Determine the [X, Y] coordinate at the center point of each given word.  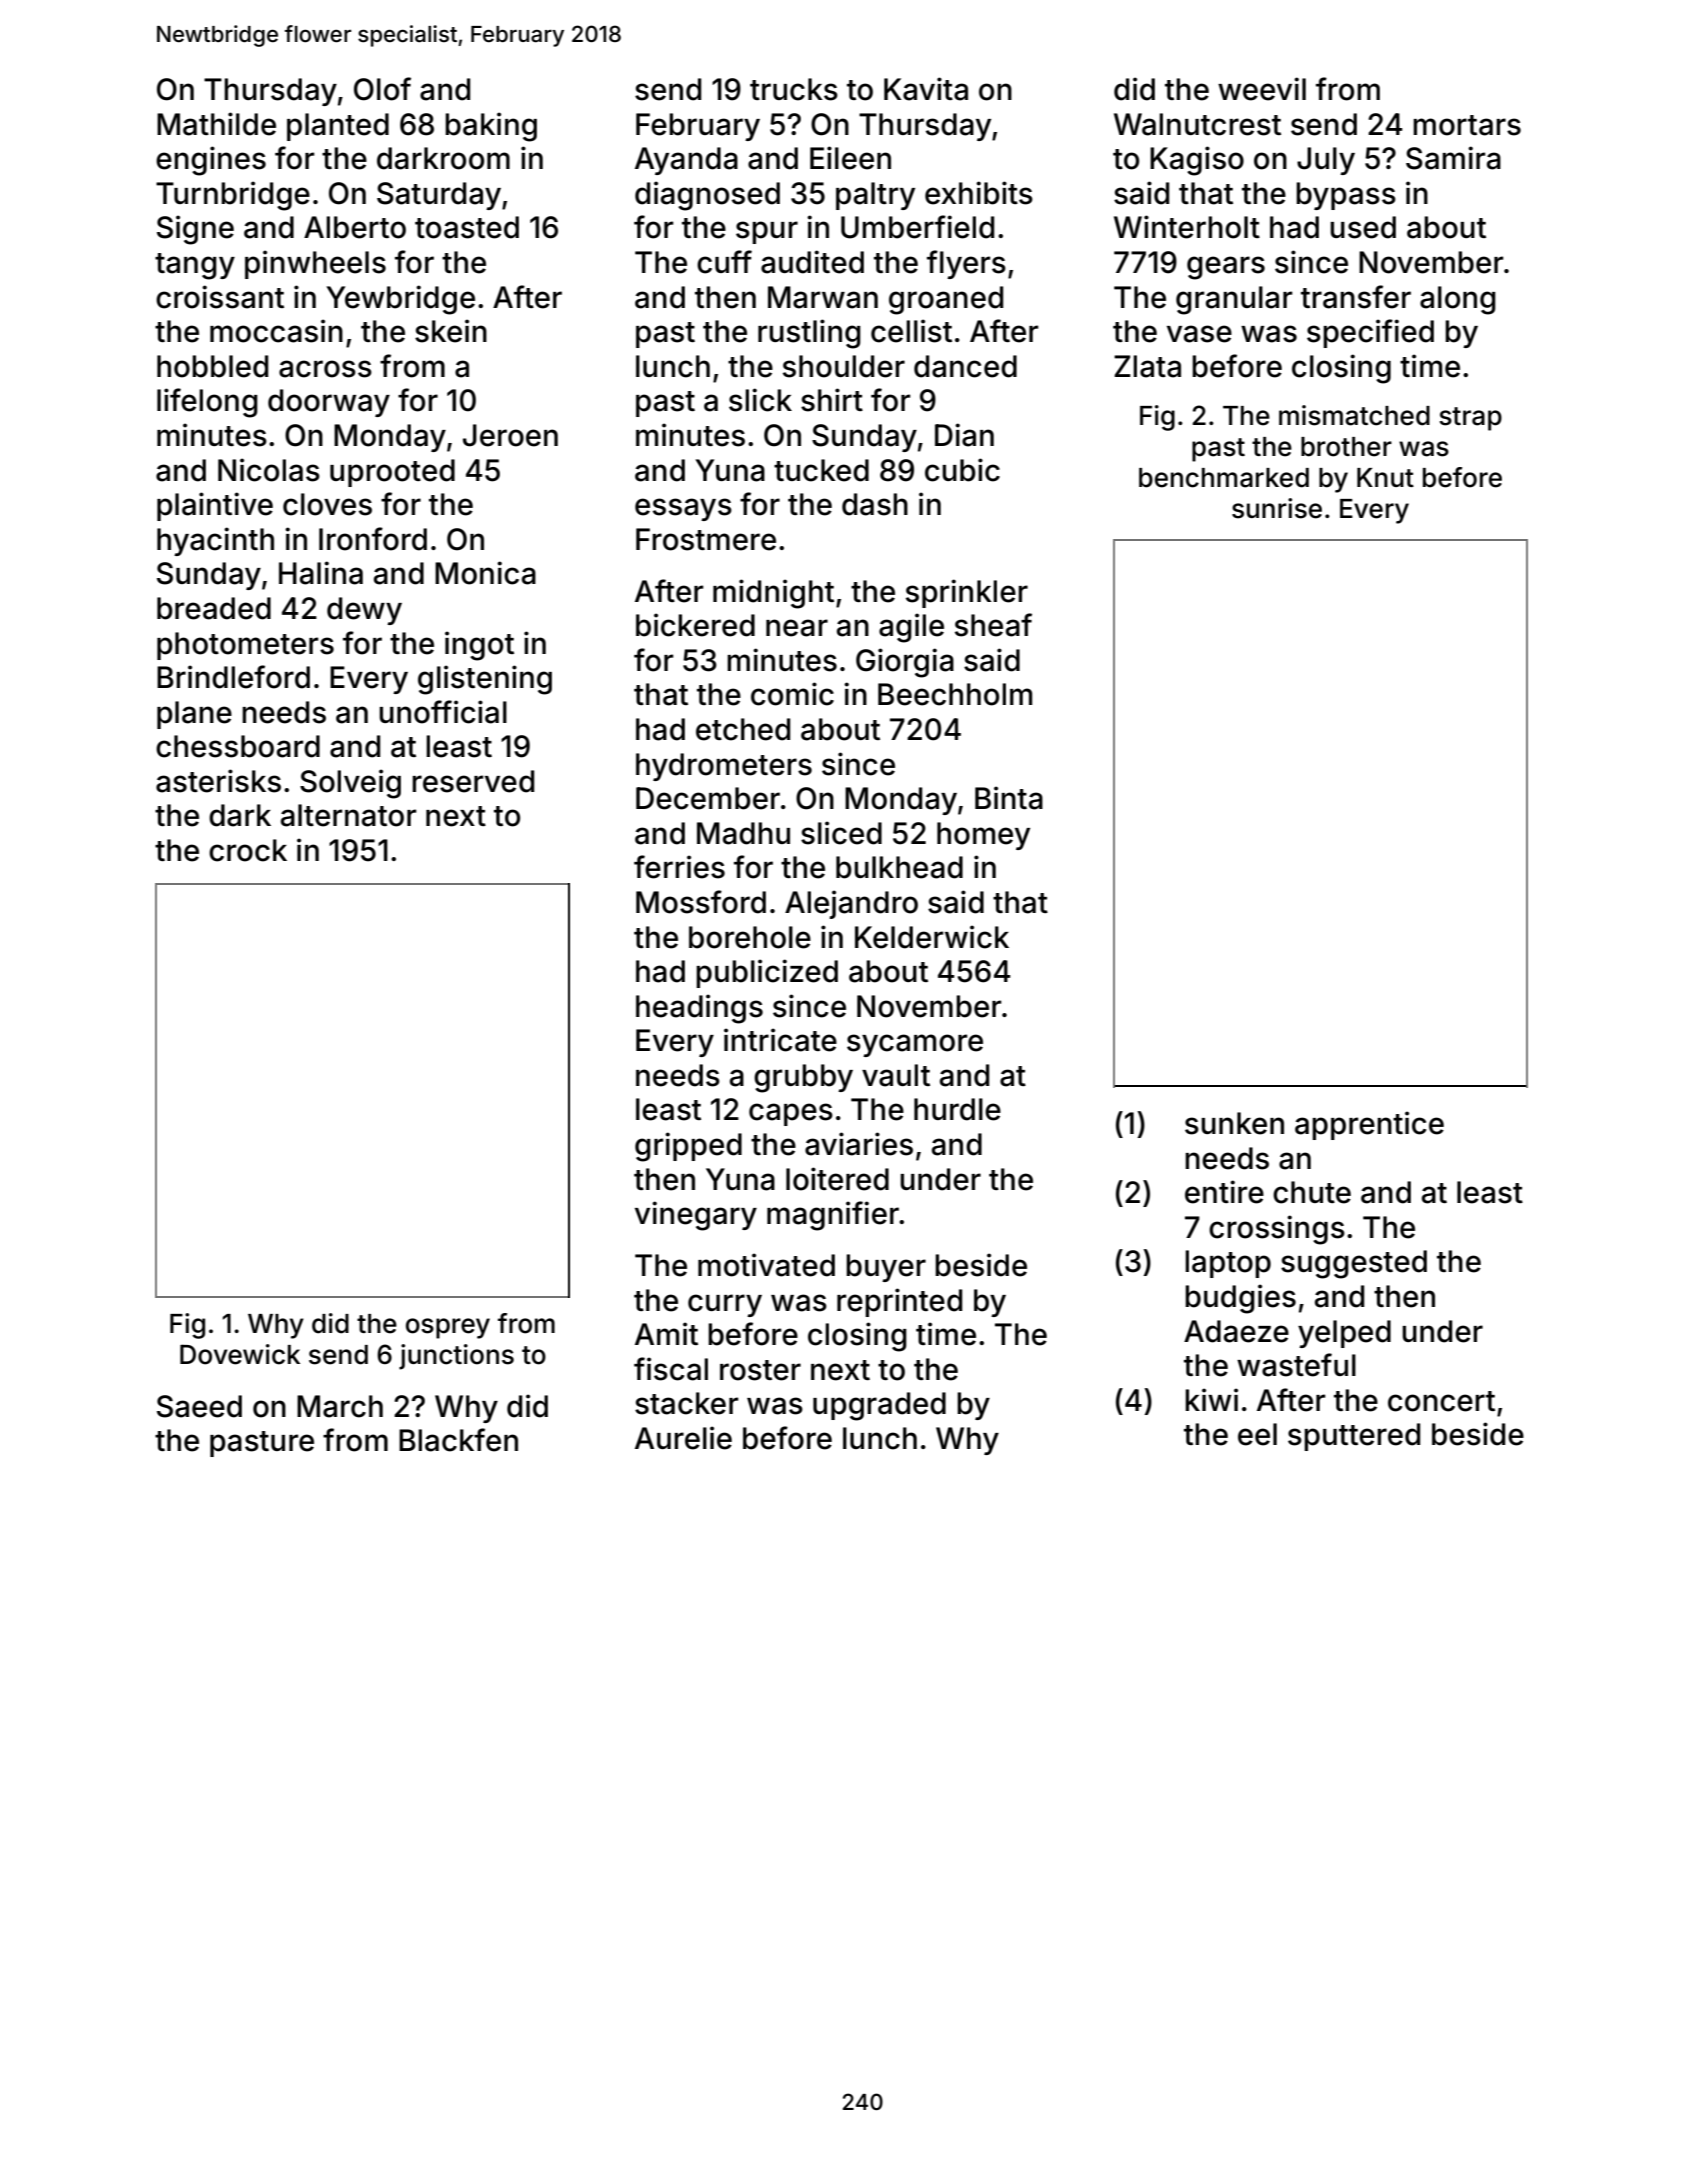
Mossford [701, 902]
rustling [809, 334]
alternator [348, 815]
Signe [195, 230]
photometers [245, 646]
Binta [1009, 798]
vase [1199, 334]
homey [983, 836]
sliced [841, 833]
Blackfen [458, 1440]
